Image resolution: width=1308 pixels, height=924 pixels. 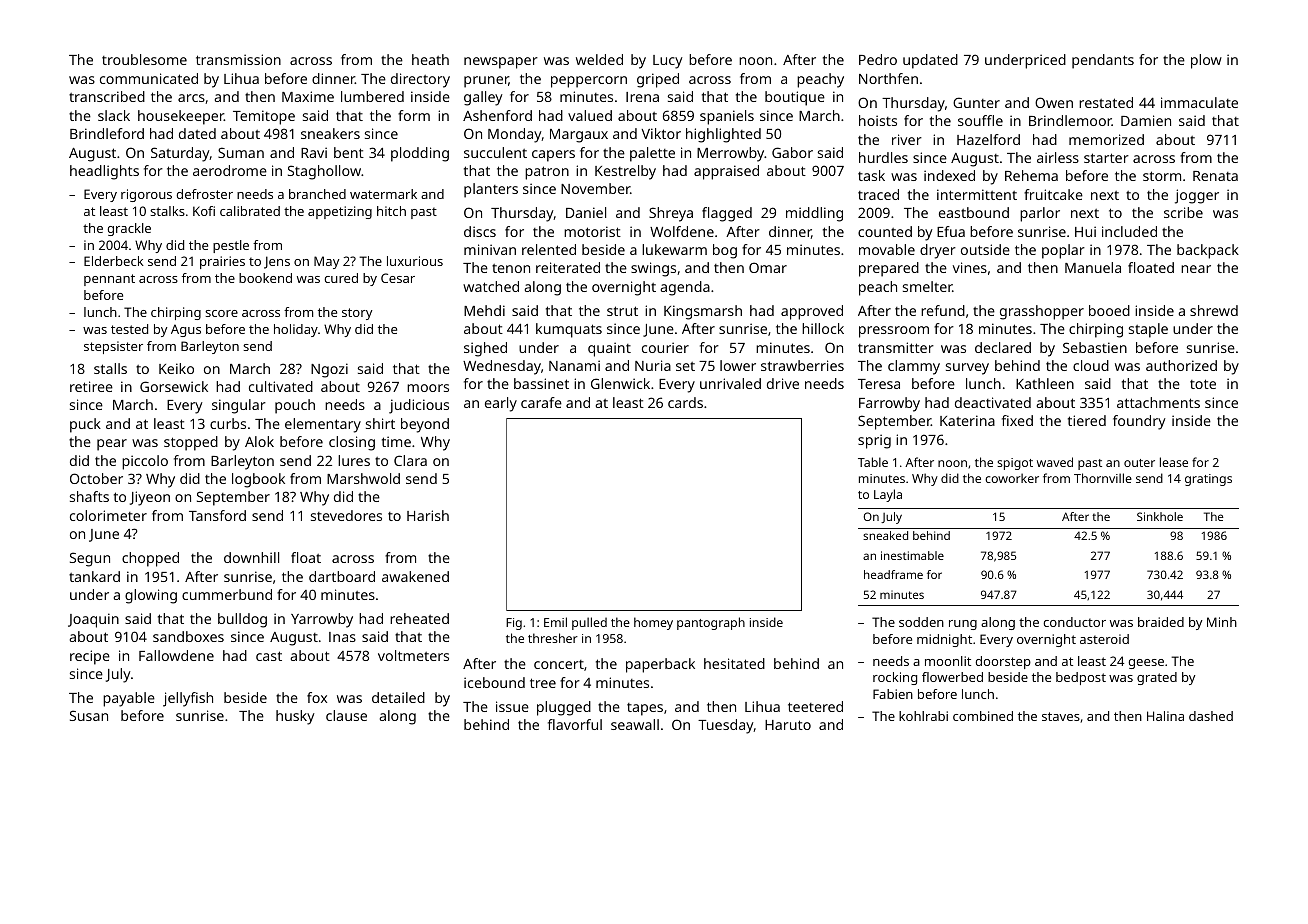 What do you see at coordinates (685, 402) in the screenshot?
I see `cards` at bounding box center [685, 402].
